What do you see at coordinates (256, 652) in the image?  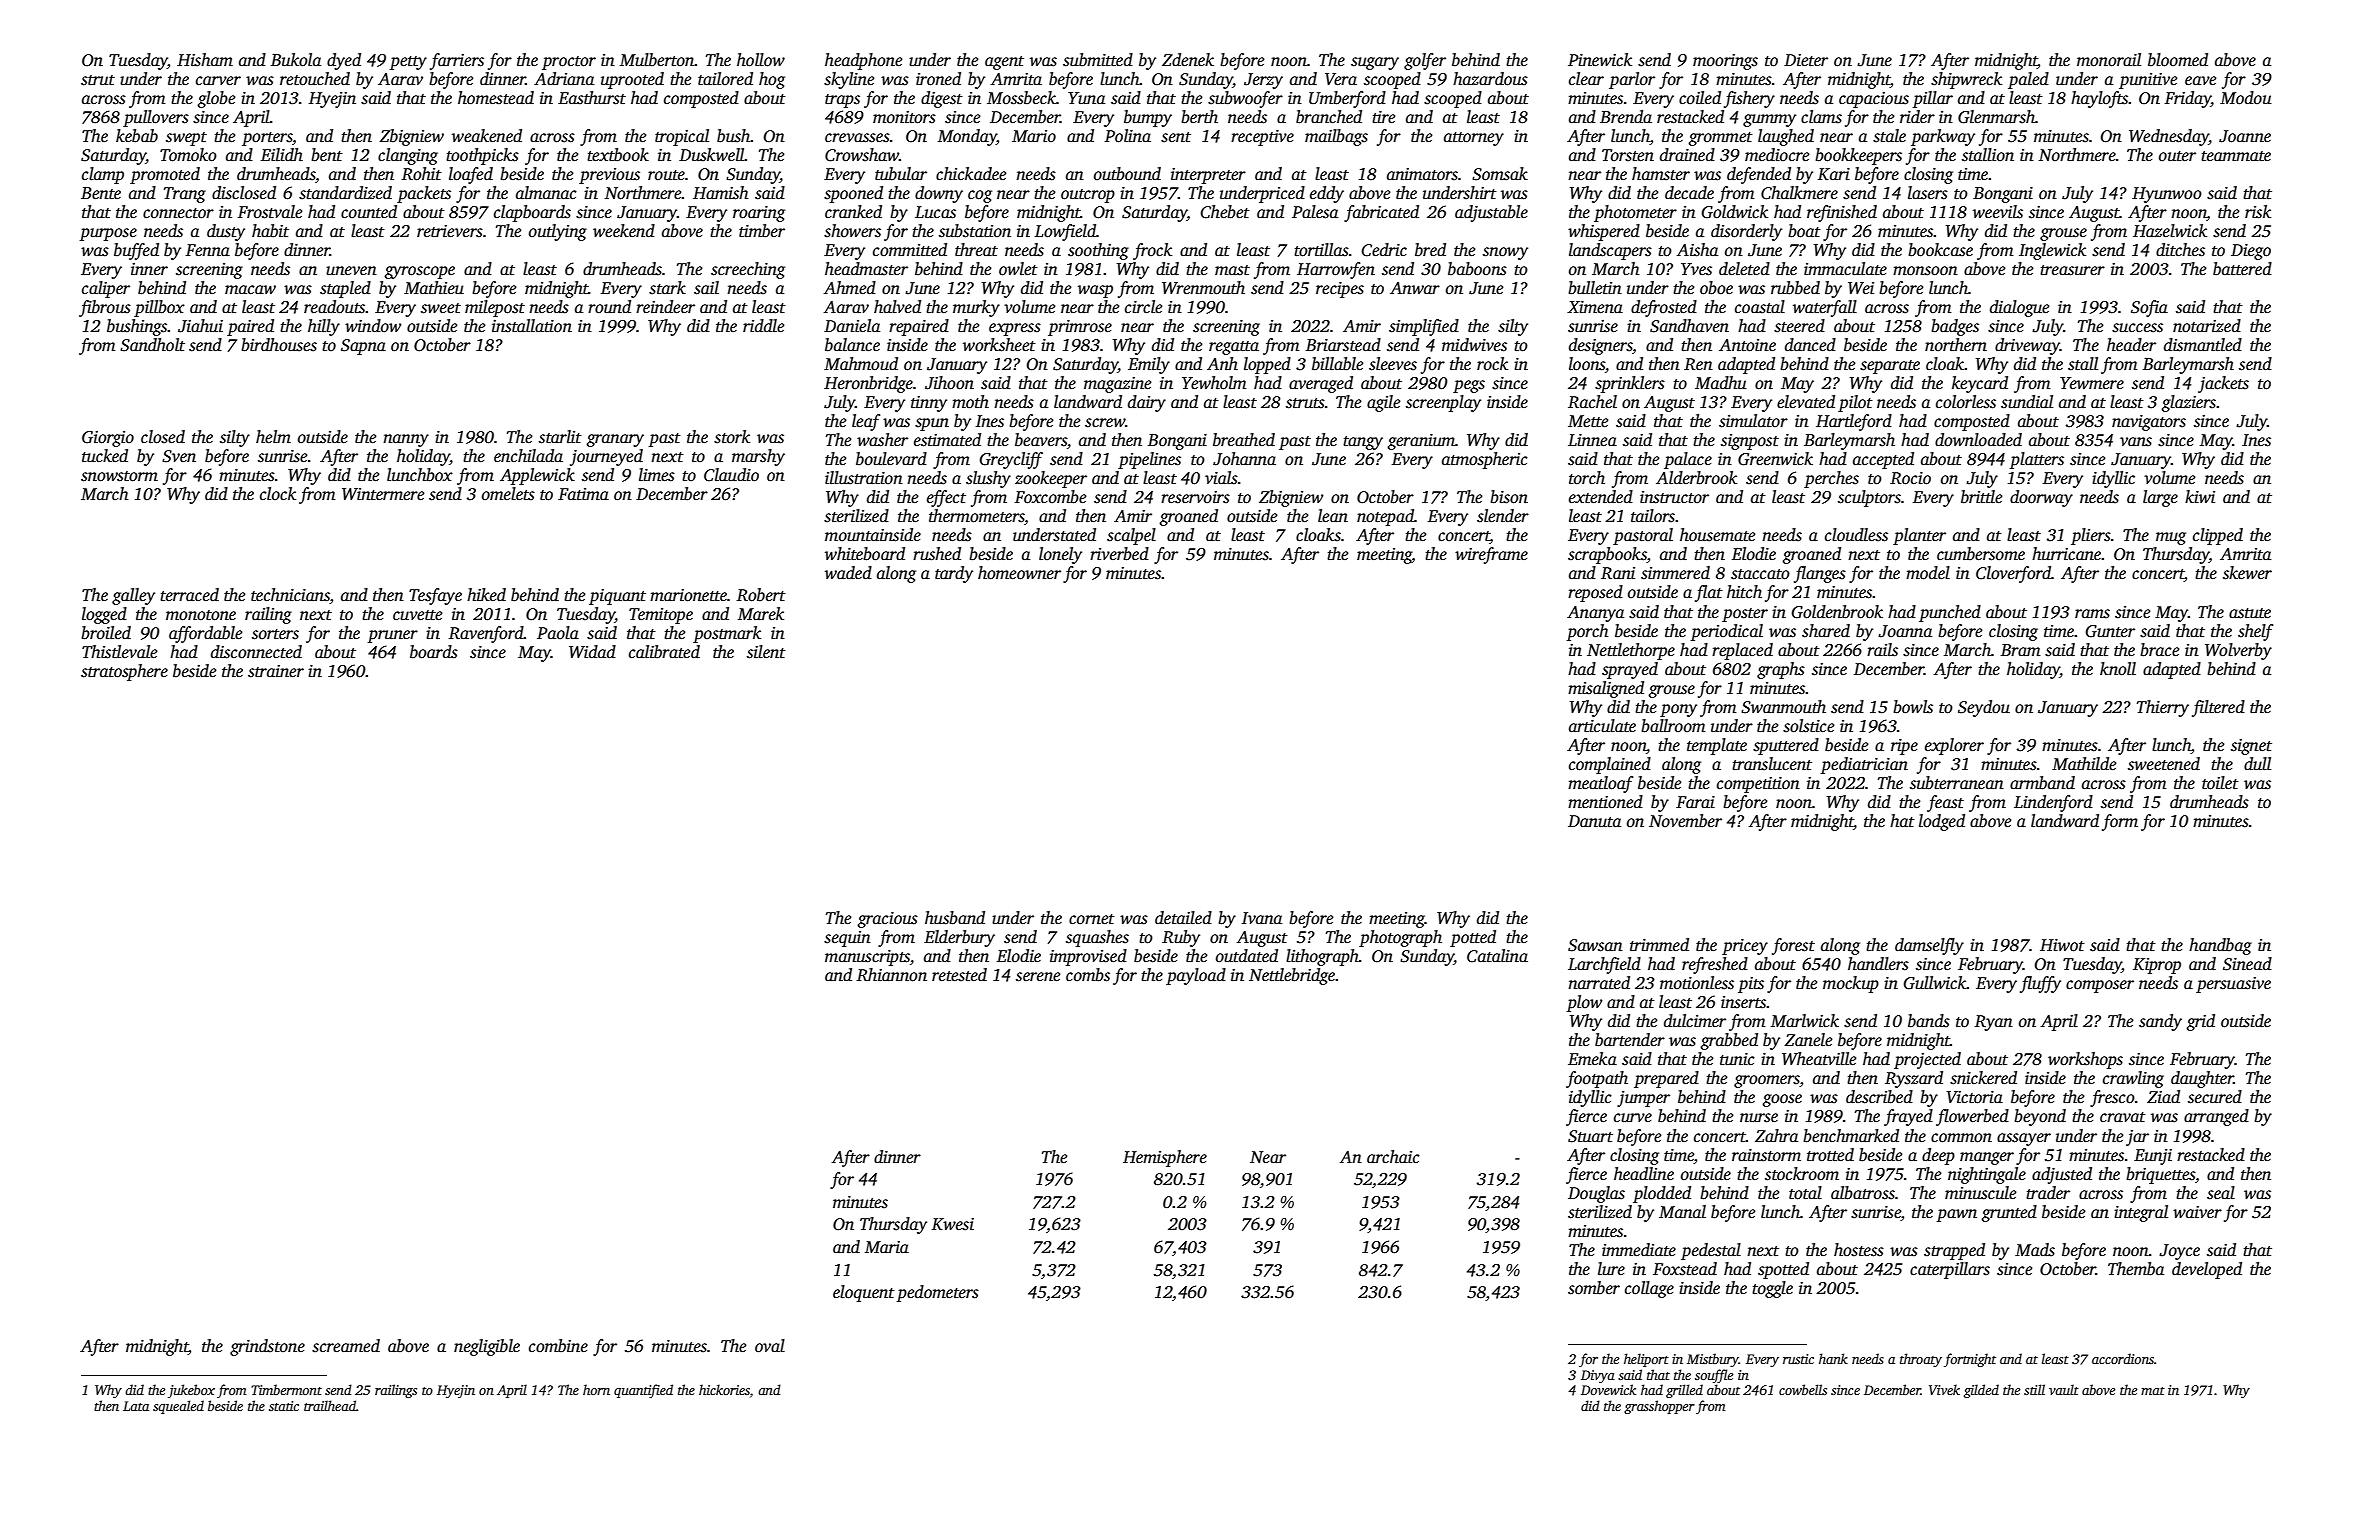 I see `disconnected` at bounding box center [256, 652].
